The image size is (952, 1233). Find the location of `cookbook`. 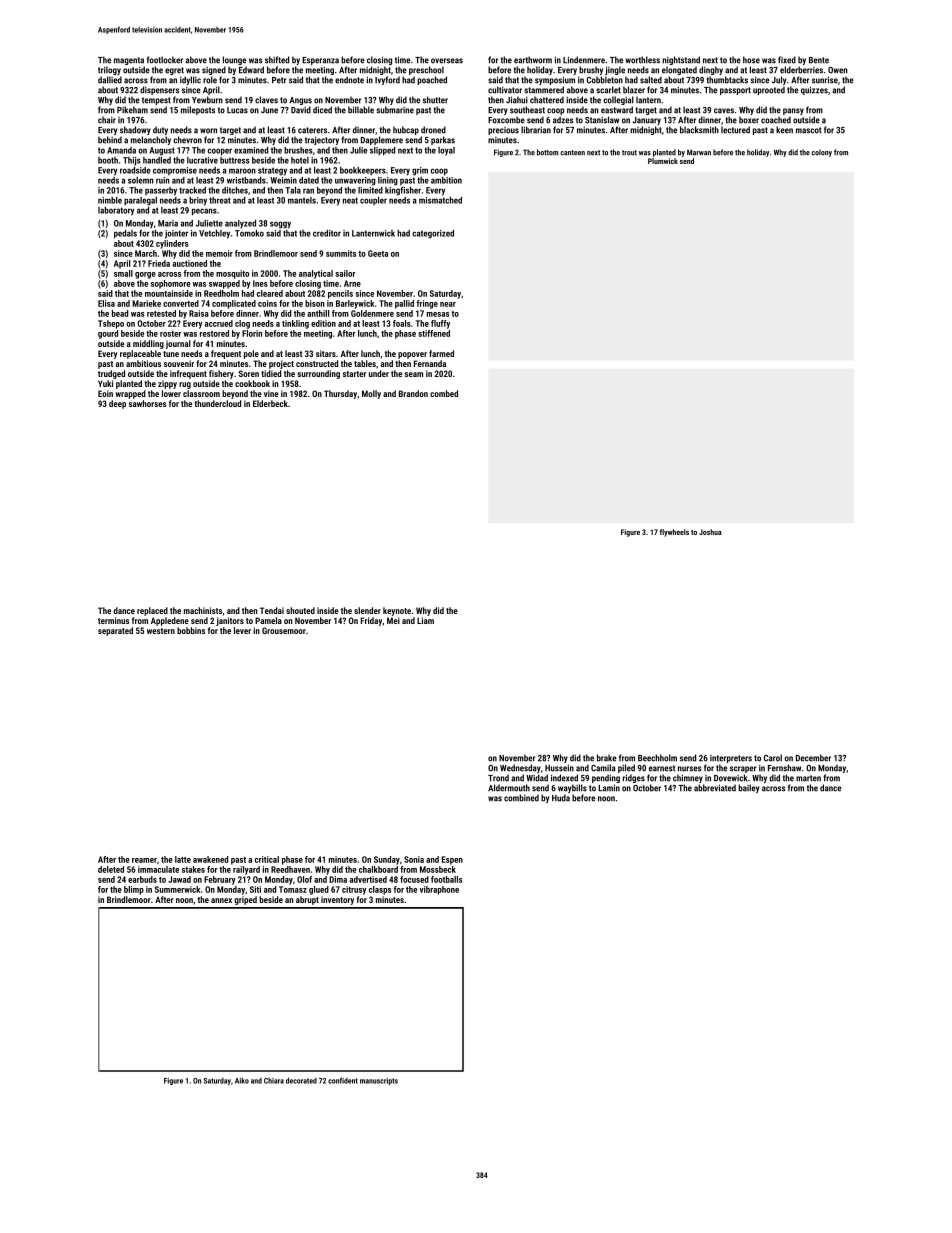

cookbook is located at coordinates (252, 383).
